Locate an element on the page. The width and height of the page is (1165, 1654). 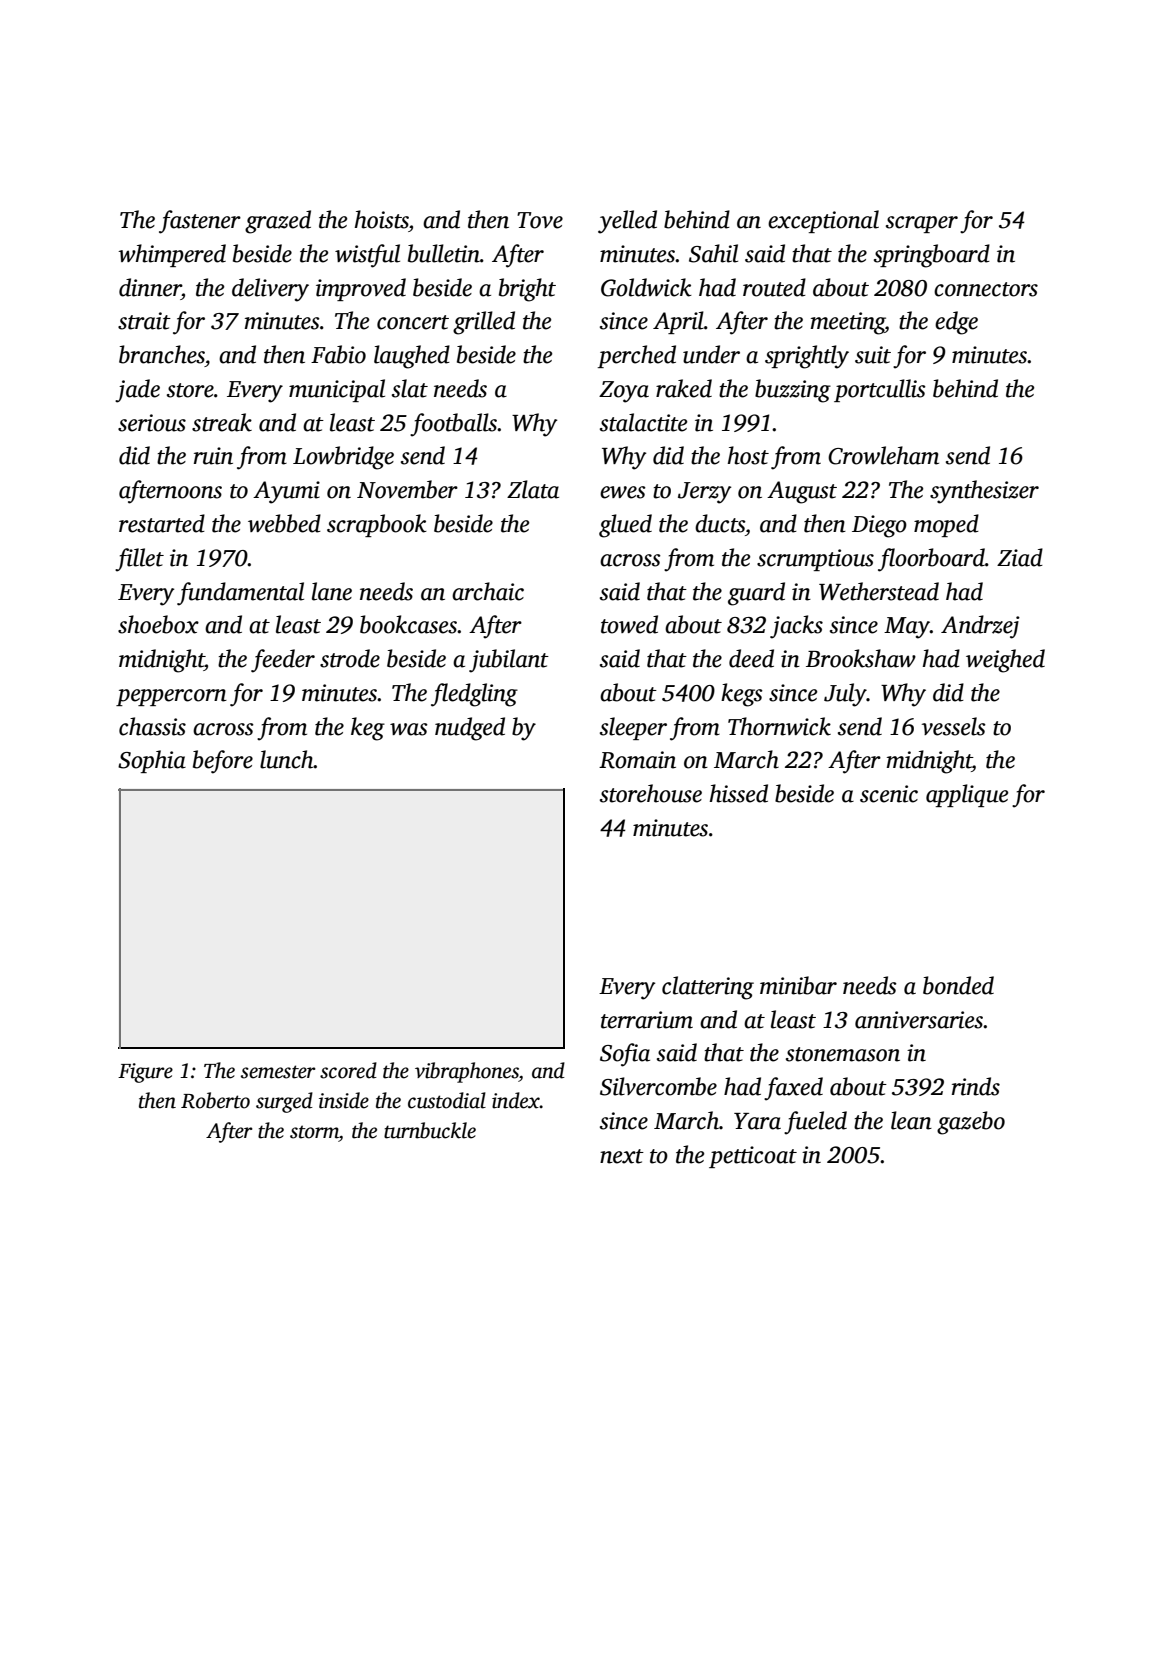
yelled is located at coordinates (627, 222).
